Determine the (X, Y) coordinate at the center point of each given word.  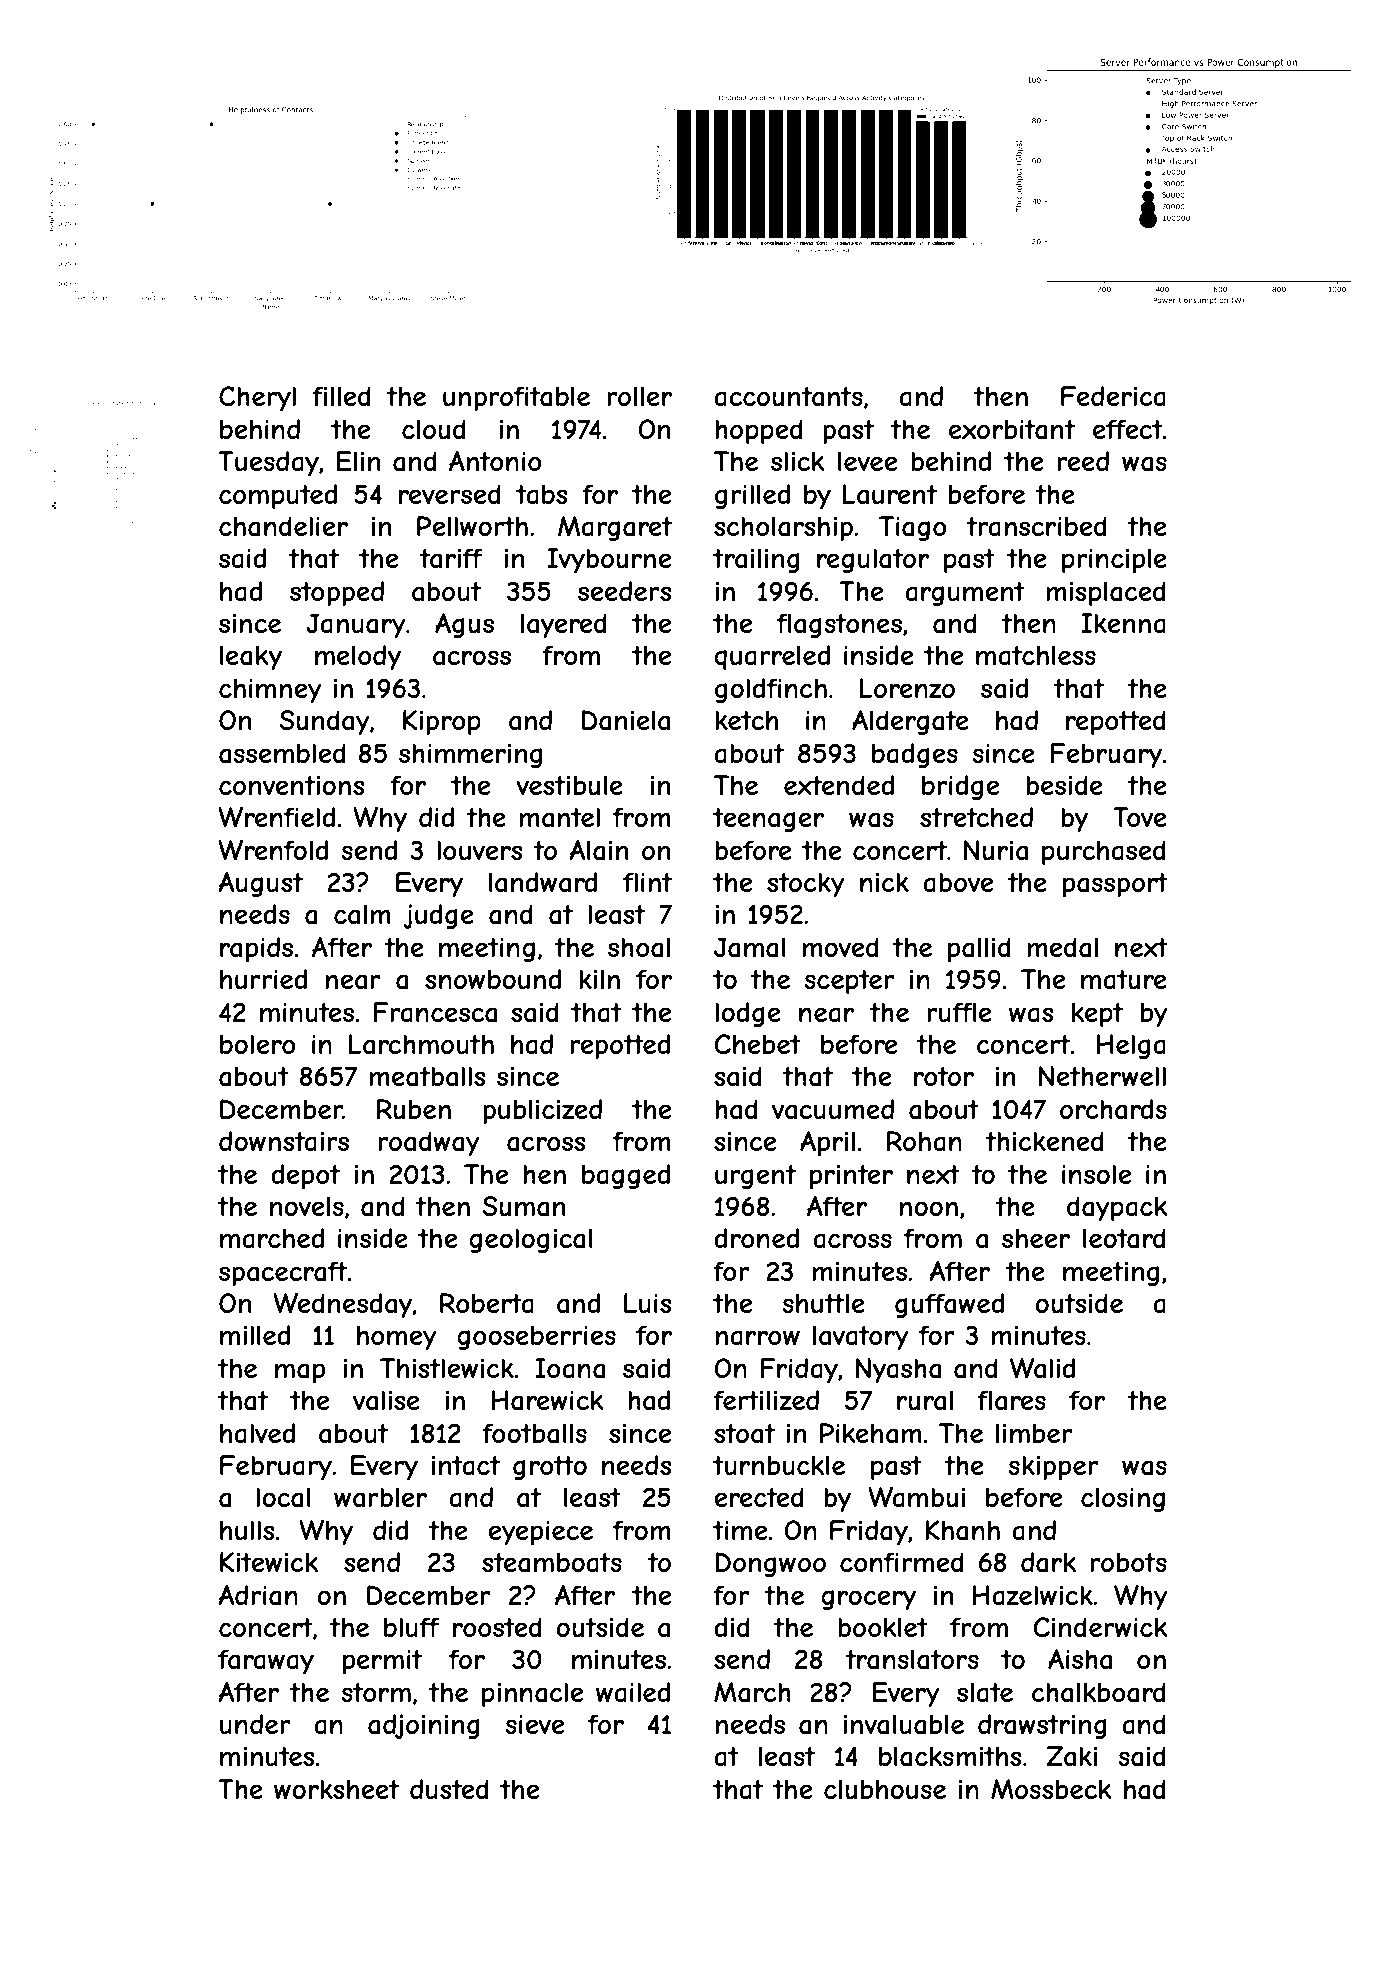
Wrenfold (273, 850)
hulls (247, 1530)
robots (1128, 1562)
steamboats (552, 1562)
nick (884, 882)
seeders (625, 591)
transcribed (1037, 526)
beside (1064, 785)
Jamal (750, 947)
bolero (258, 1044)
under (255, 1724)
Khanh (963, 1530)
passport (1115, 885)
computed (278, 497)
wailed (633, 1692)
